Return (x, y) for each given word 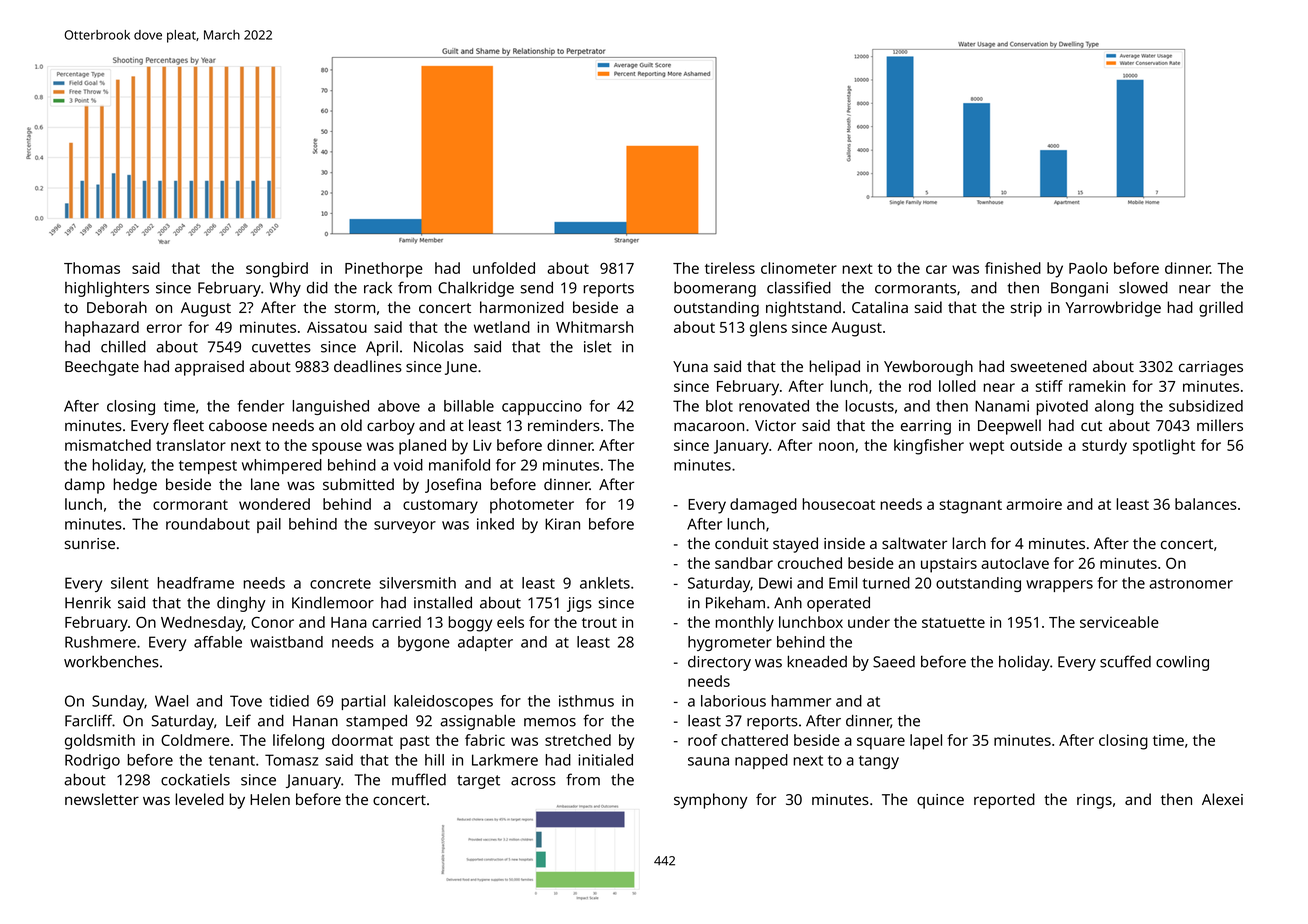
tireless (730, 268)
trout (599, 623)
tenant (232, 760)
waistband (286, 642)
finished (1013, 268)
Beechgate (102, 368)
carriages (1211, 368)
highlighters (107, 289)
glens (768, 329)
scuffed (1125, 661)
